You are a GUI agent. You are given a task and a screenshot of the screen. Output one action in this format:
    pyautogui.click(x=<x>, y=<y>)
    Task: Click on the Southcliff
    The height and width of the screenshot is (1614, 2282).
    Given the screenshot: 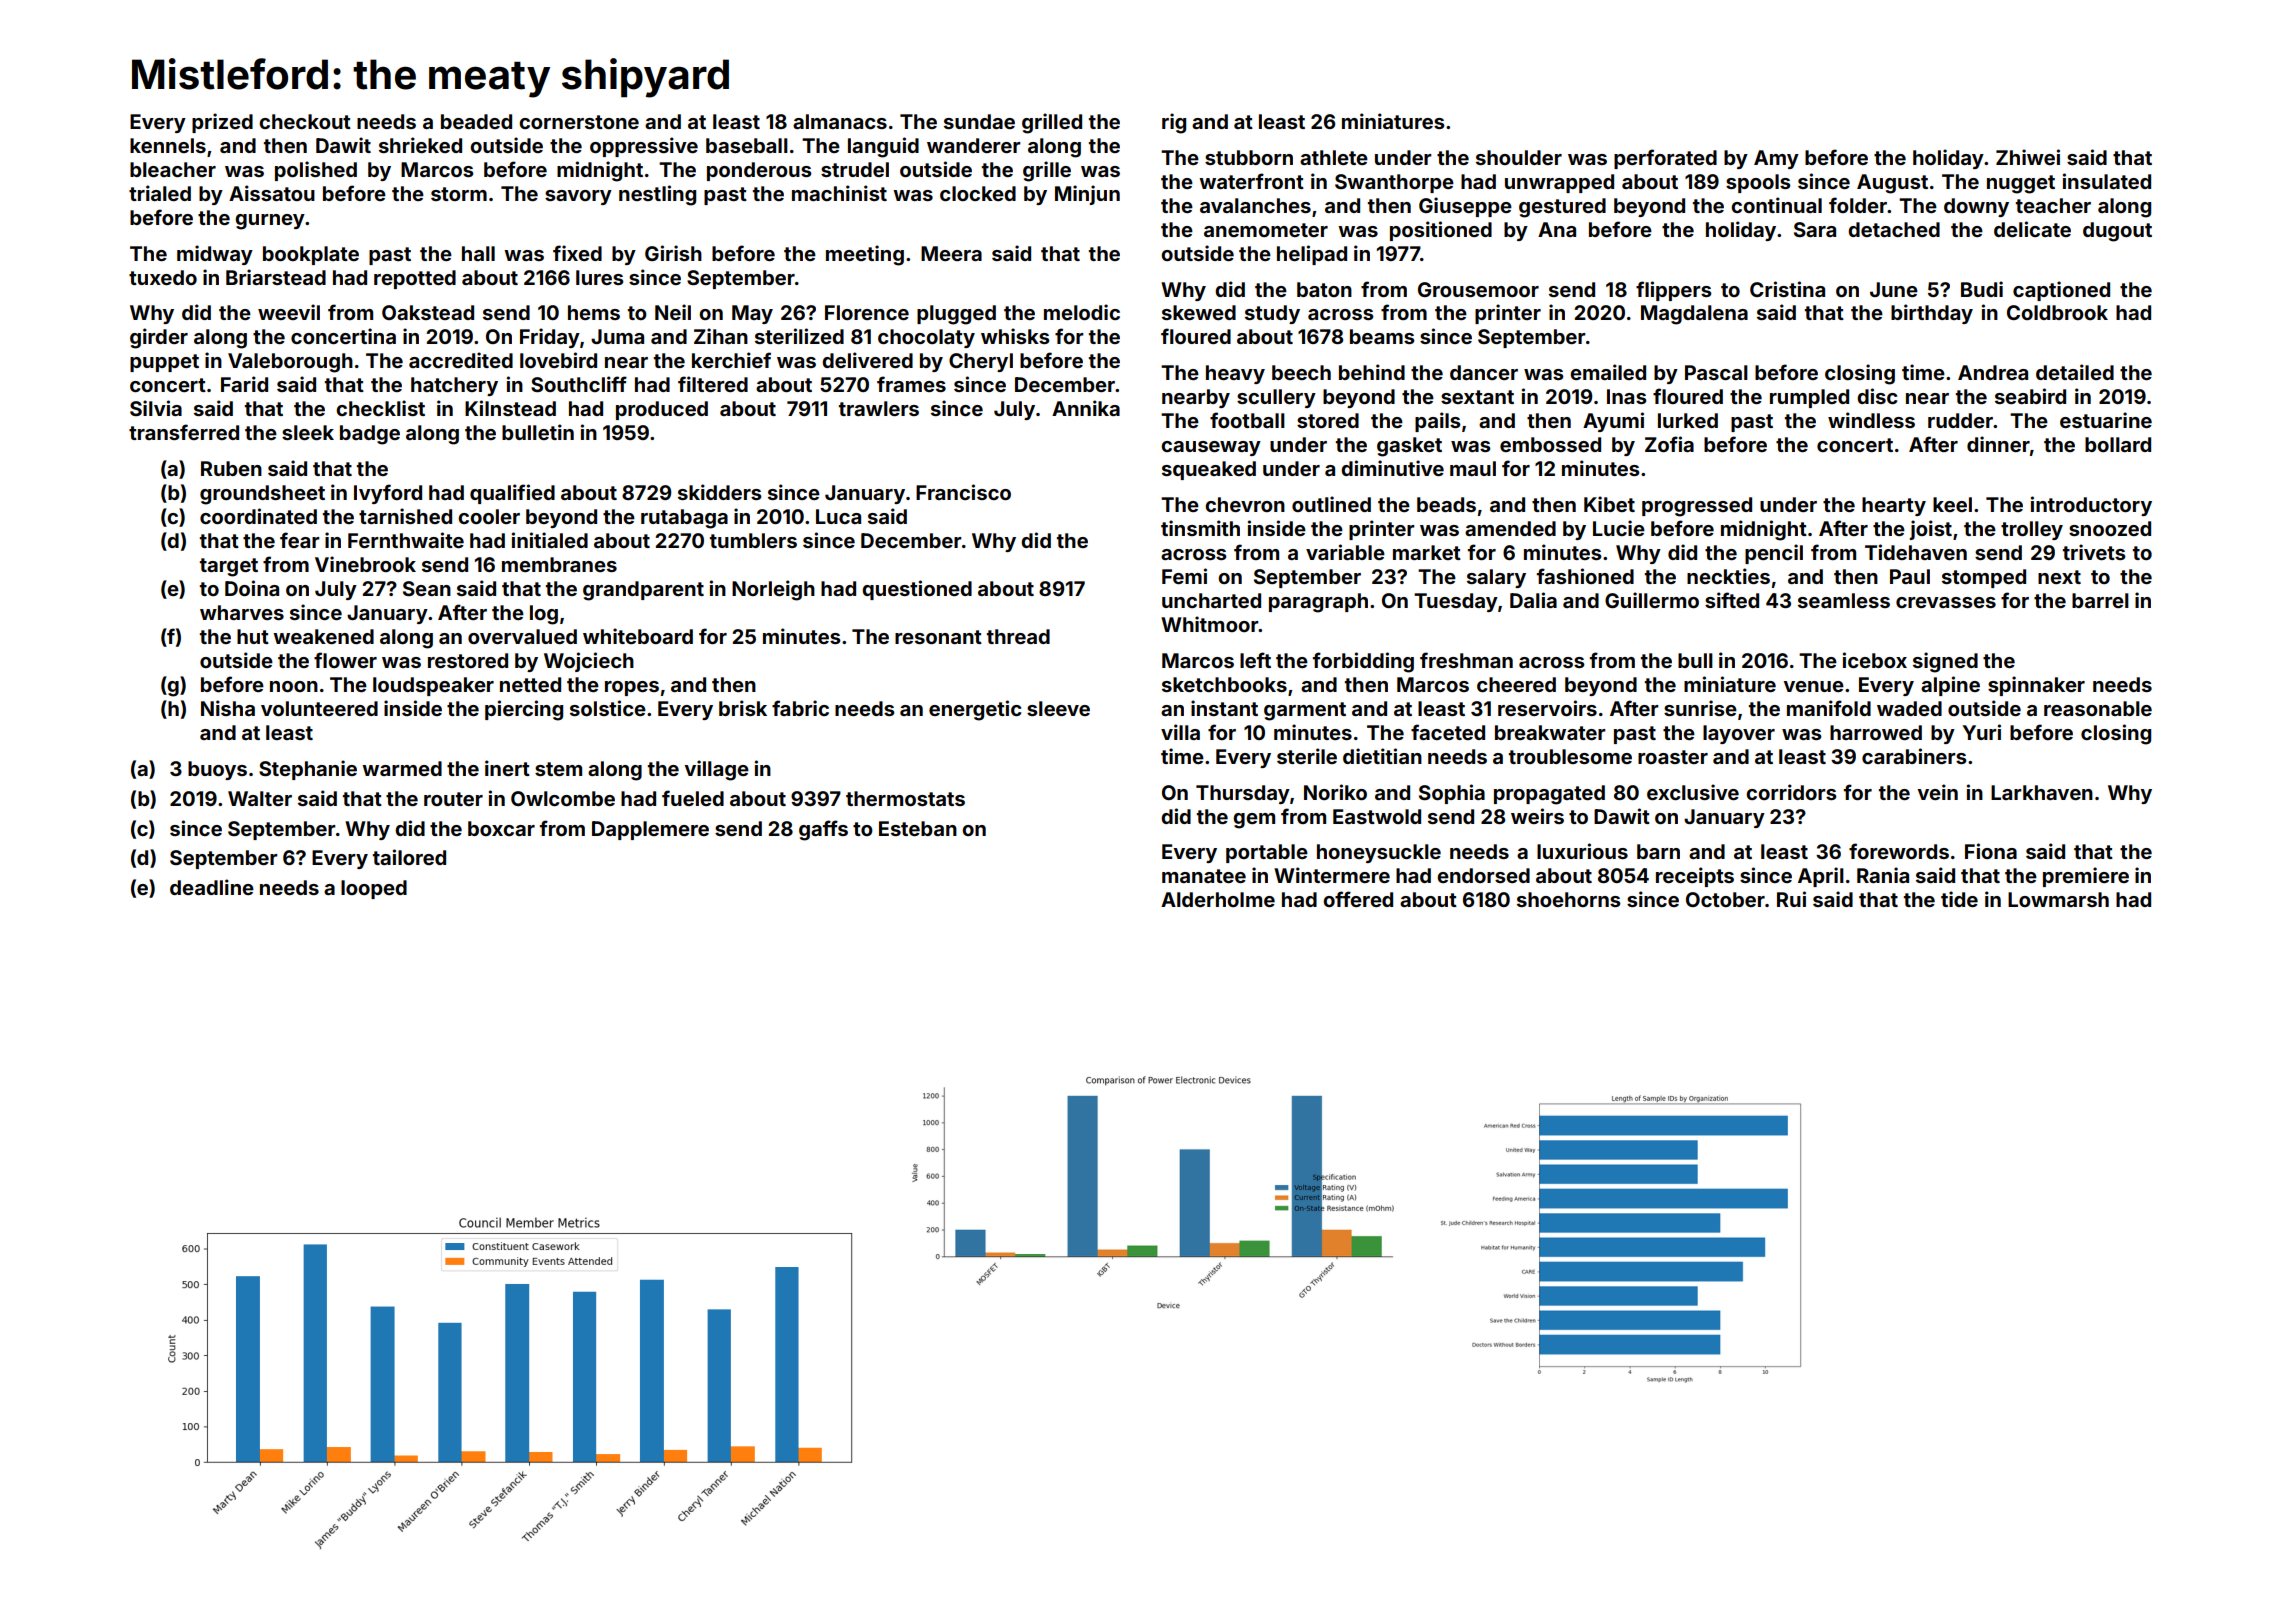 What is the action you would take?
    pyautogui.click(x=579, y=384)
